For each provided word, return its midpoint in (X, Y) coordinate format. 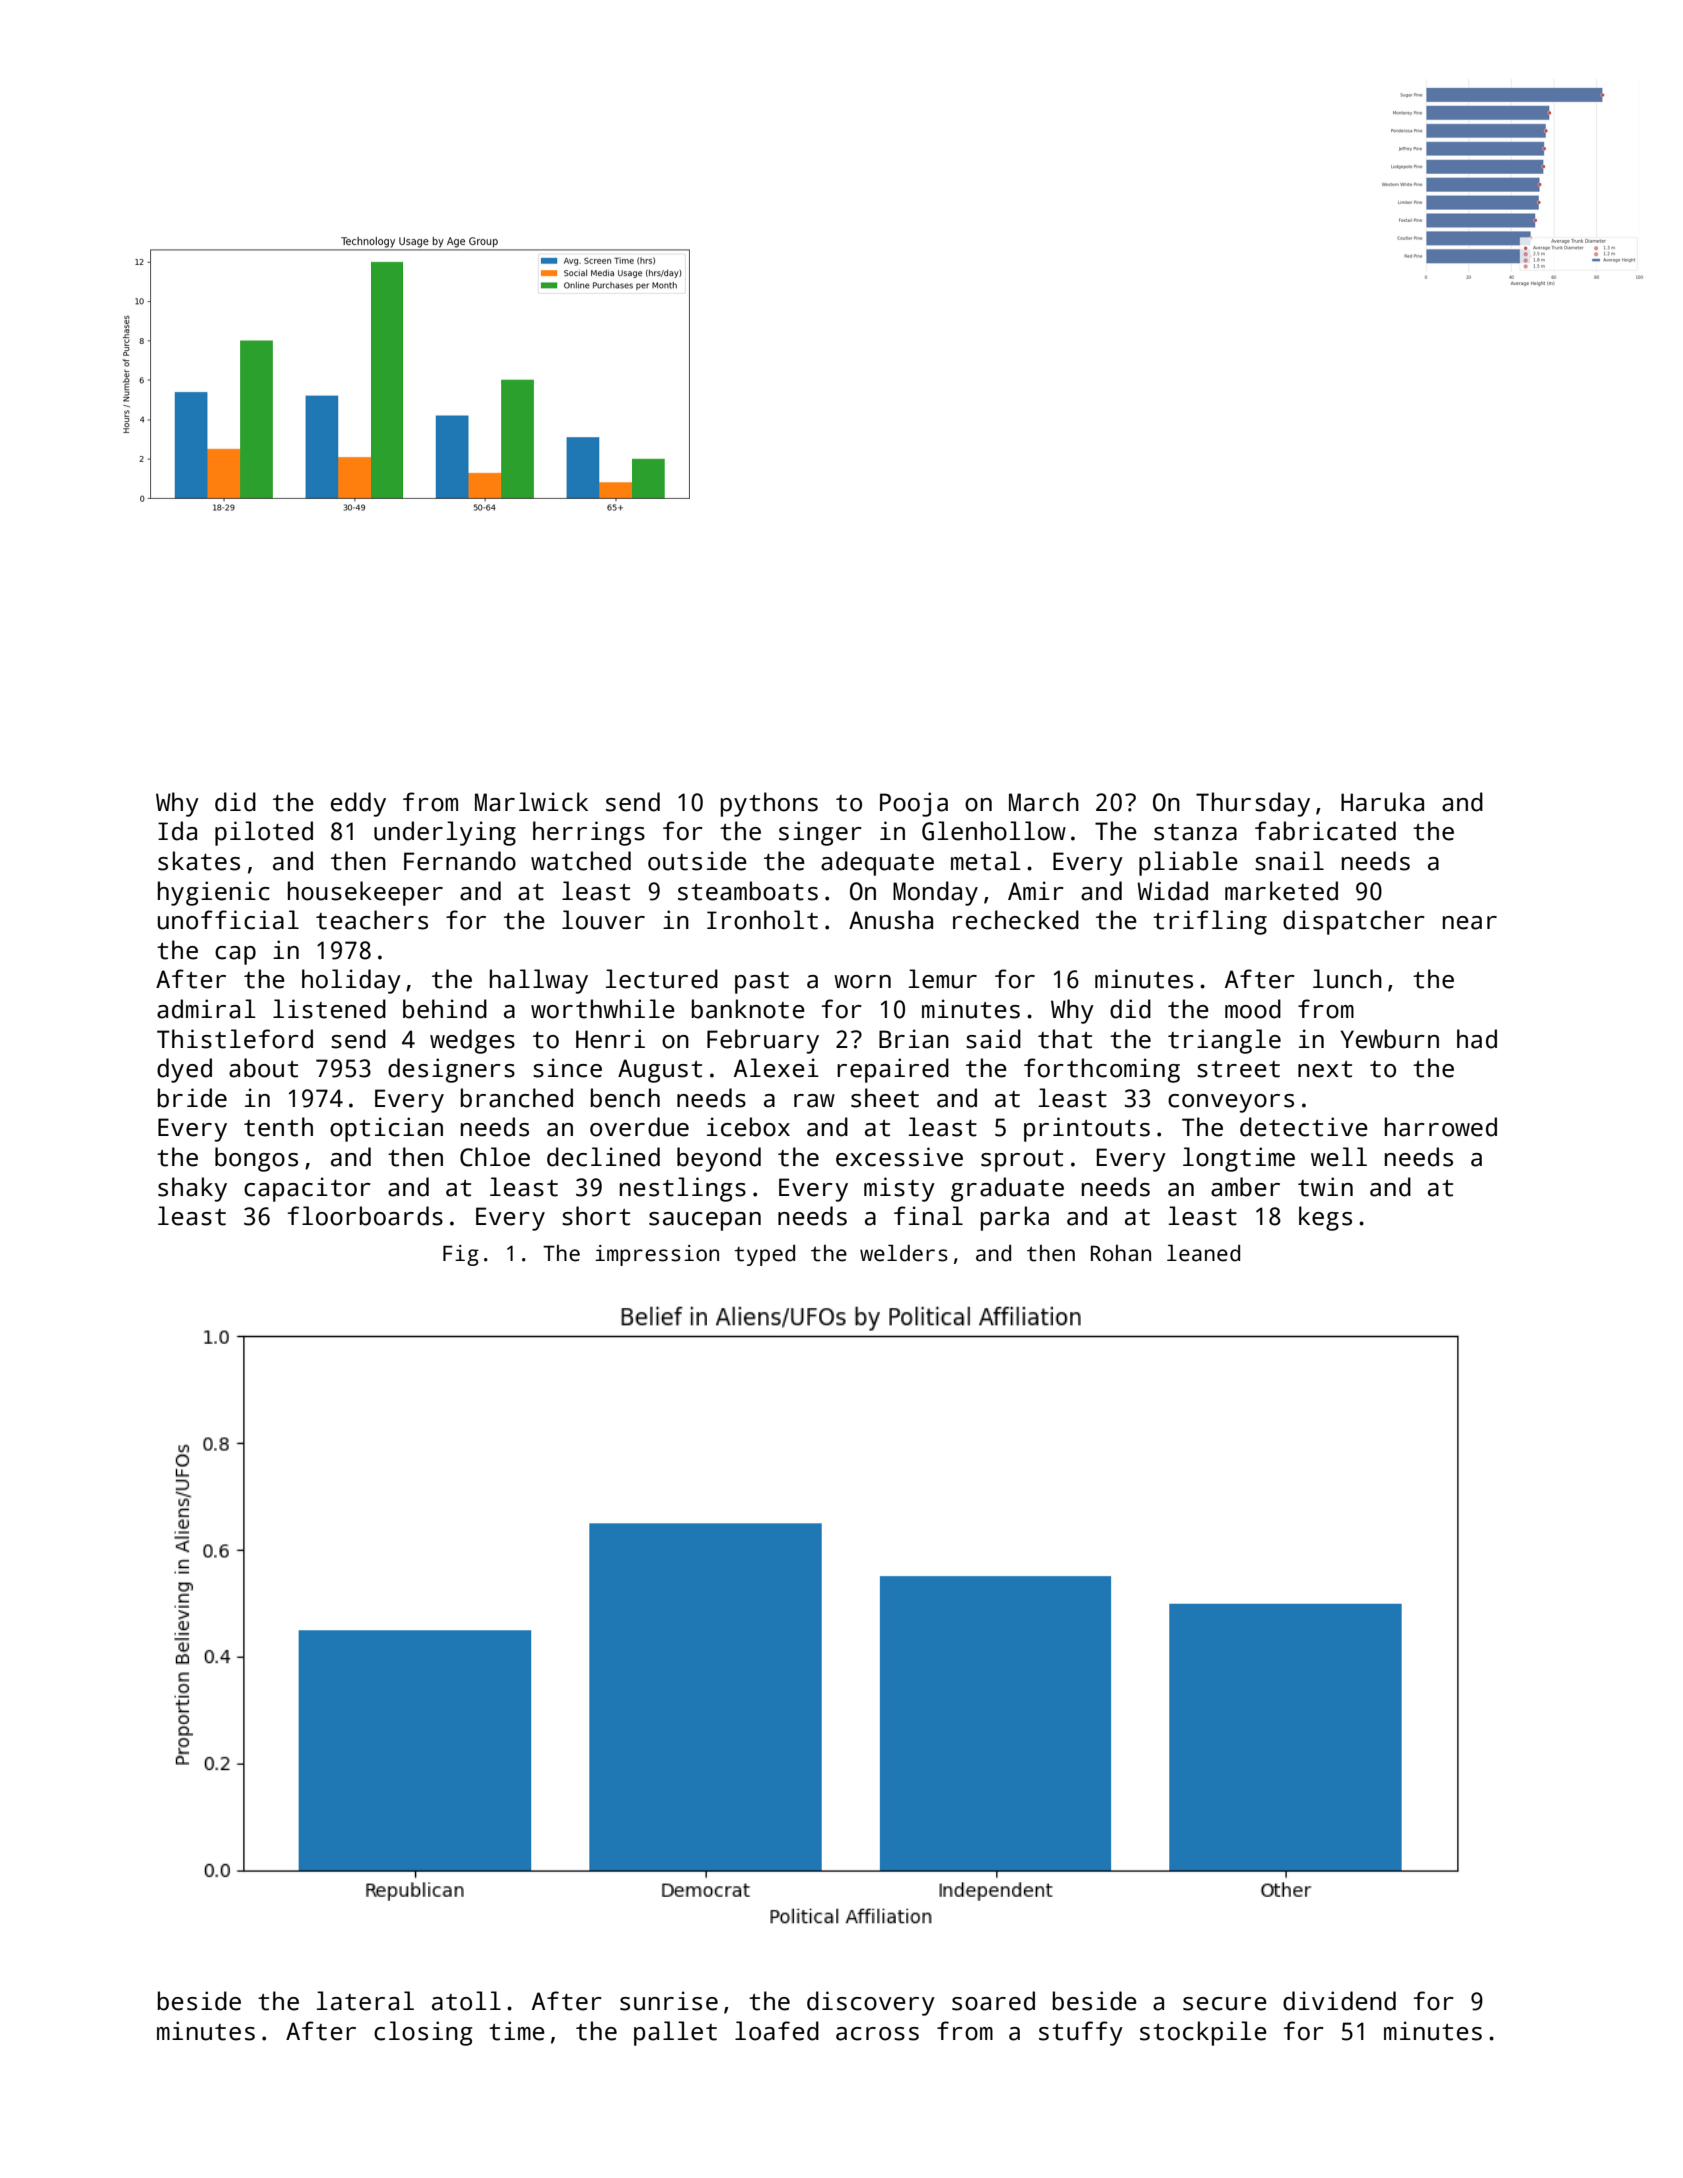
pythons (769, 804)
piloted (264, 833)
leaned (1203, 1253)
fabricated (1325, 831)
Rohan (1121, 1253)
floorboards (365, 1216)
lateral (365, 2001)
